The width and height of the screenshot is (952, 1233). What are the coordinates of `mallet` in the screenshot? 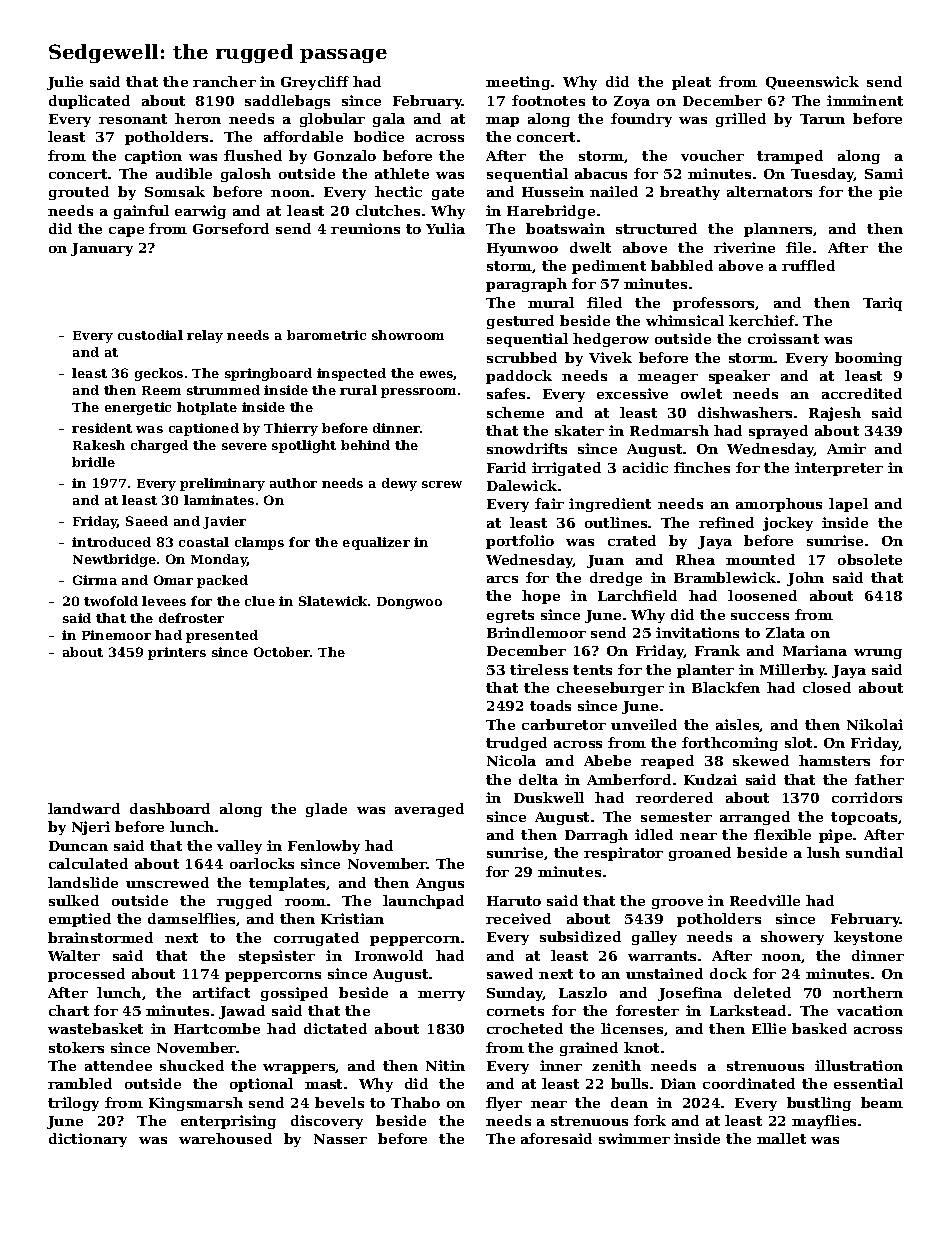 It's located at (781, 1138).
